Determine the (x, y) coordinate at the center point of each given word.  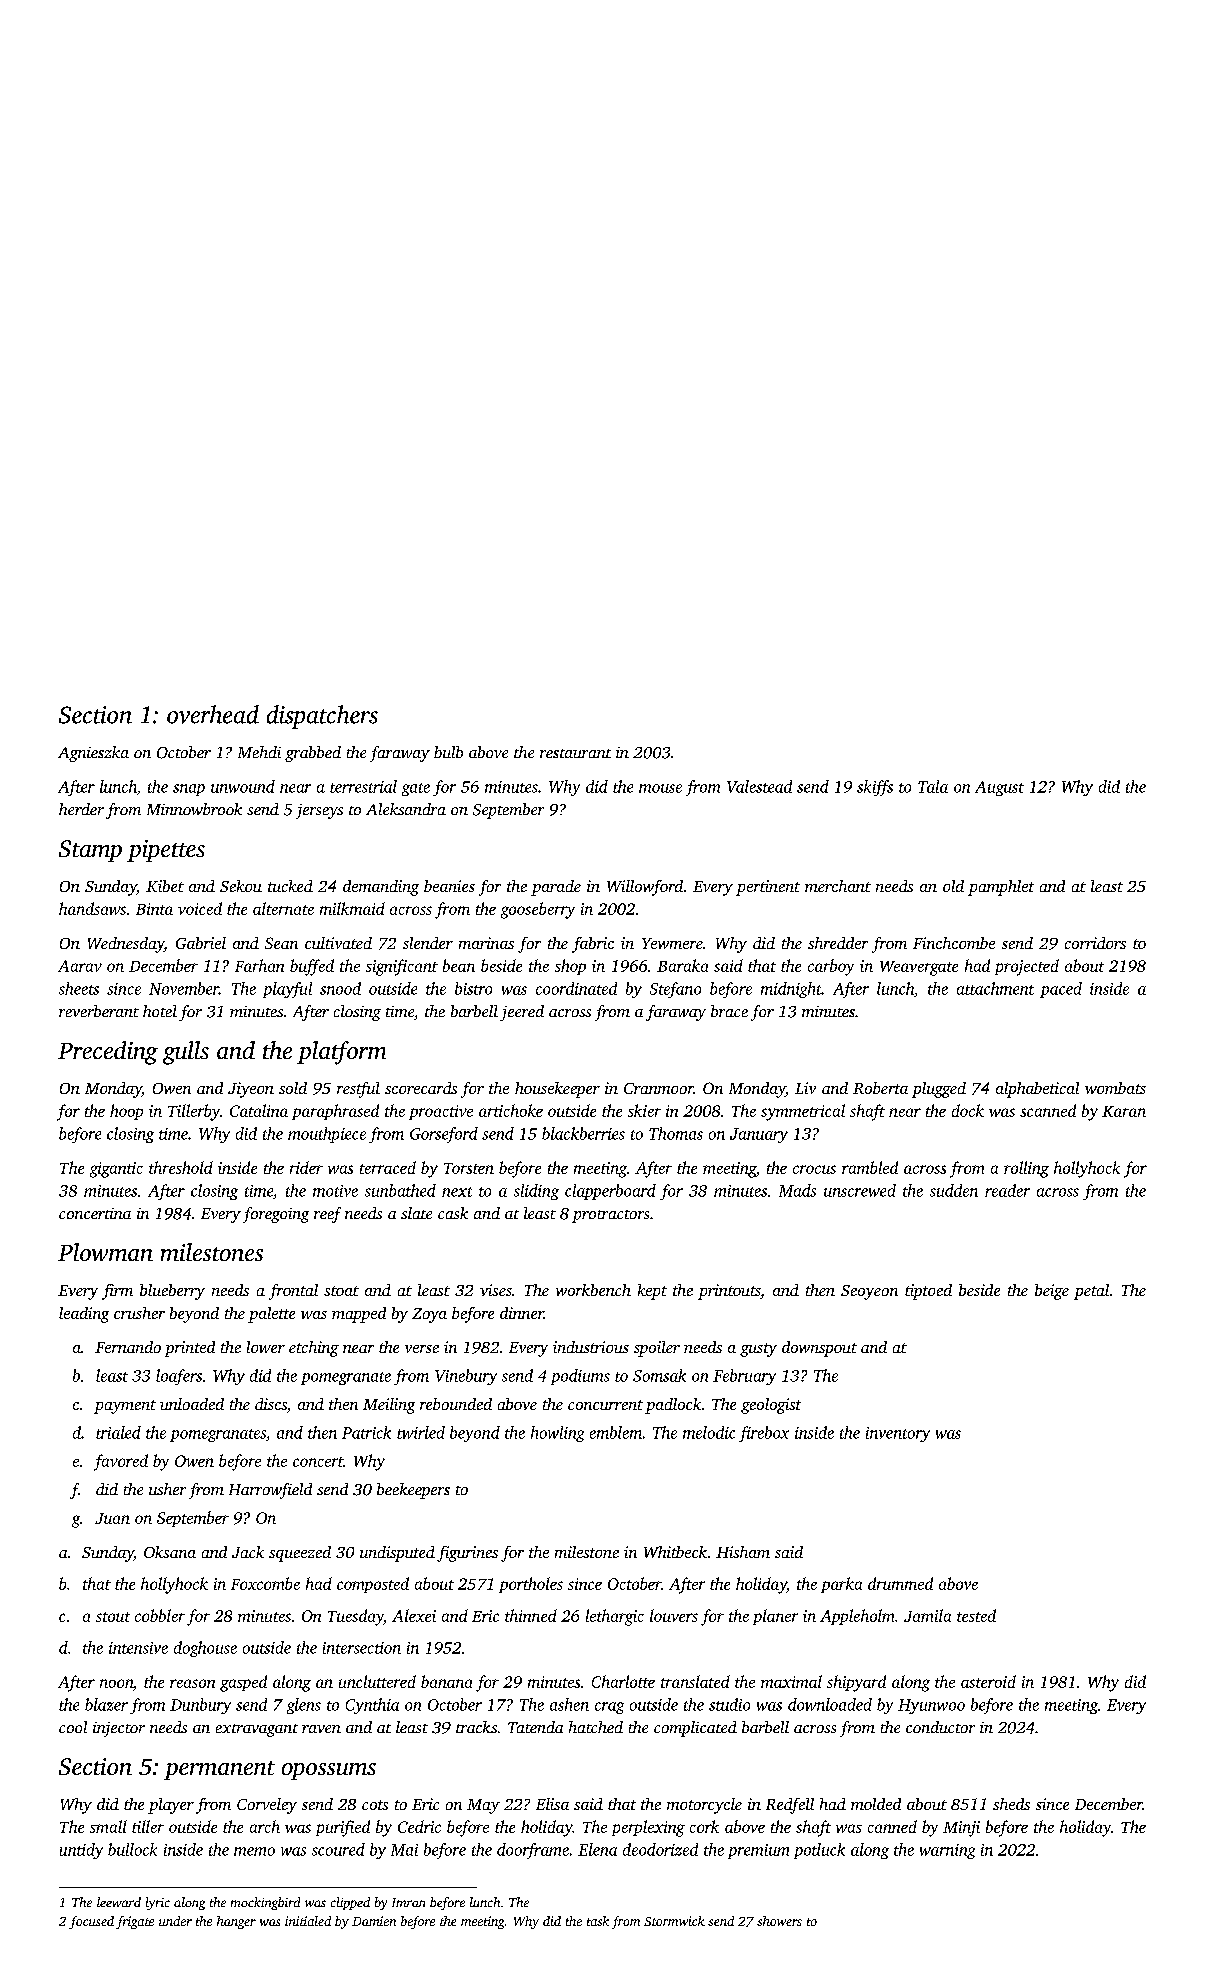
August (999, 788)
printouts (729, 1292)
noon (116, 1683)
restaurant (575, 753)
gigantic (116, 1170)
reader (1007, 1190)
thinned (531, 1615)
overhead (213, 714)
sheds (1011, 1804)
